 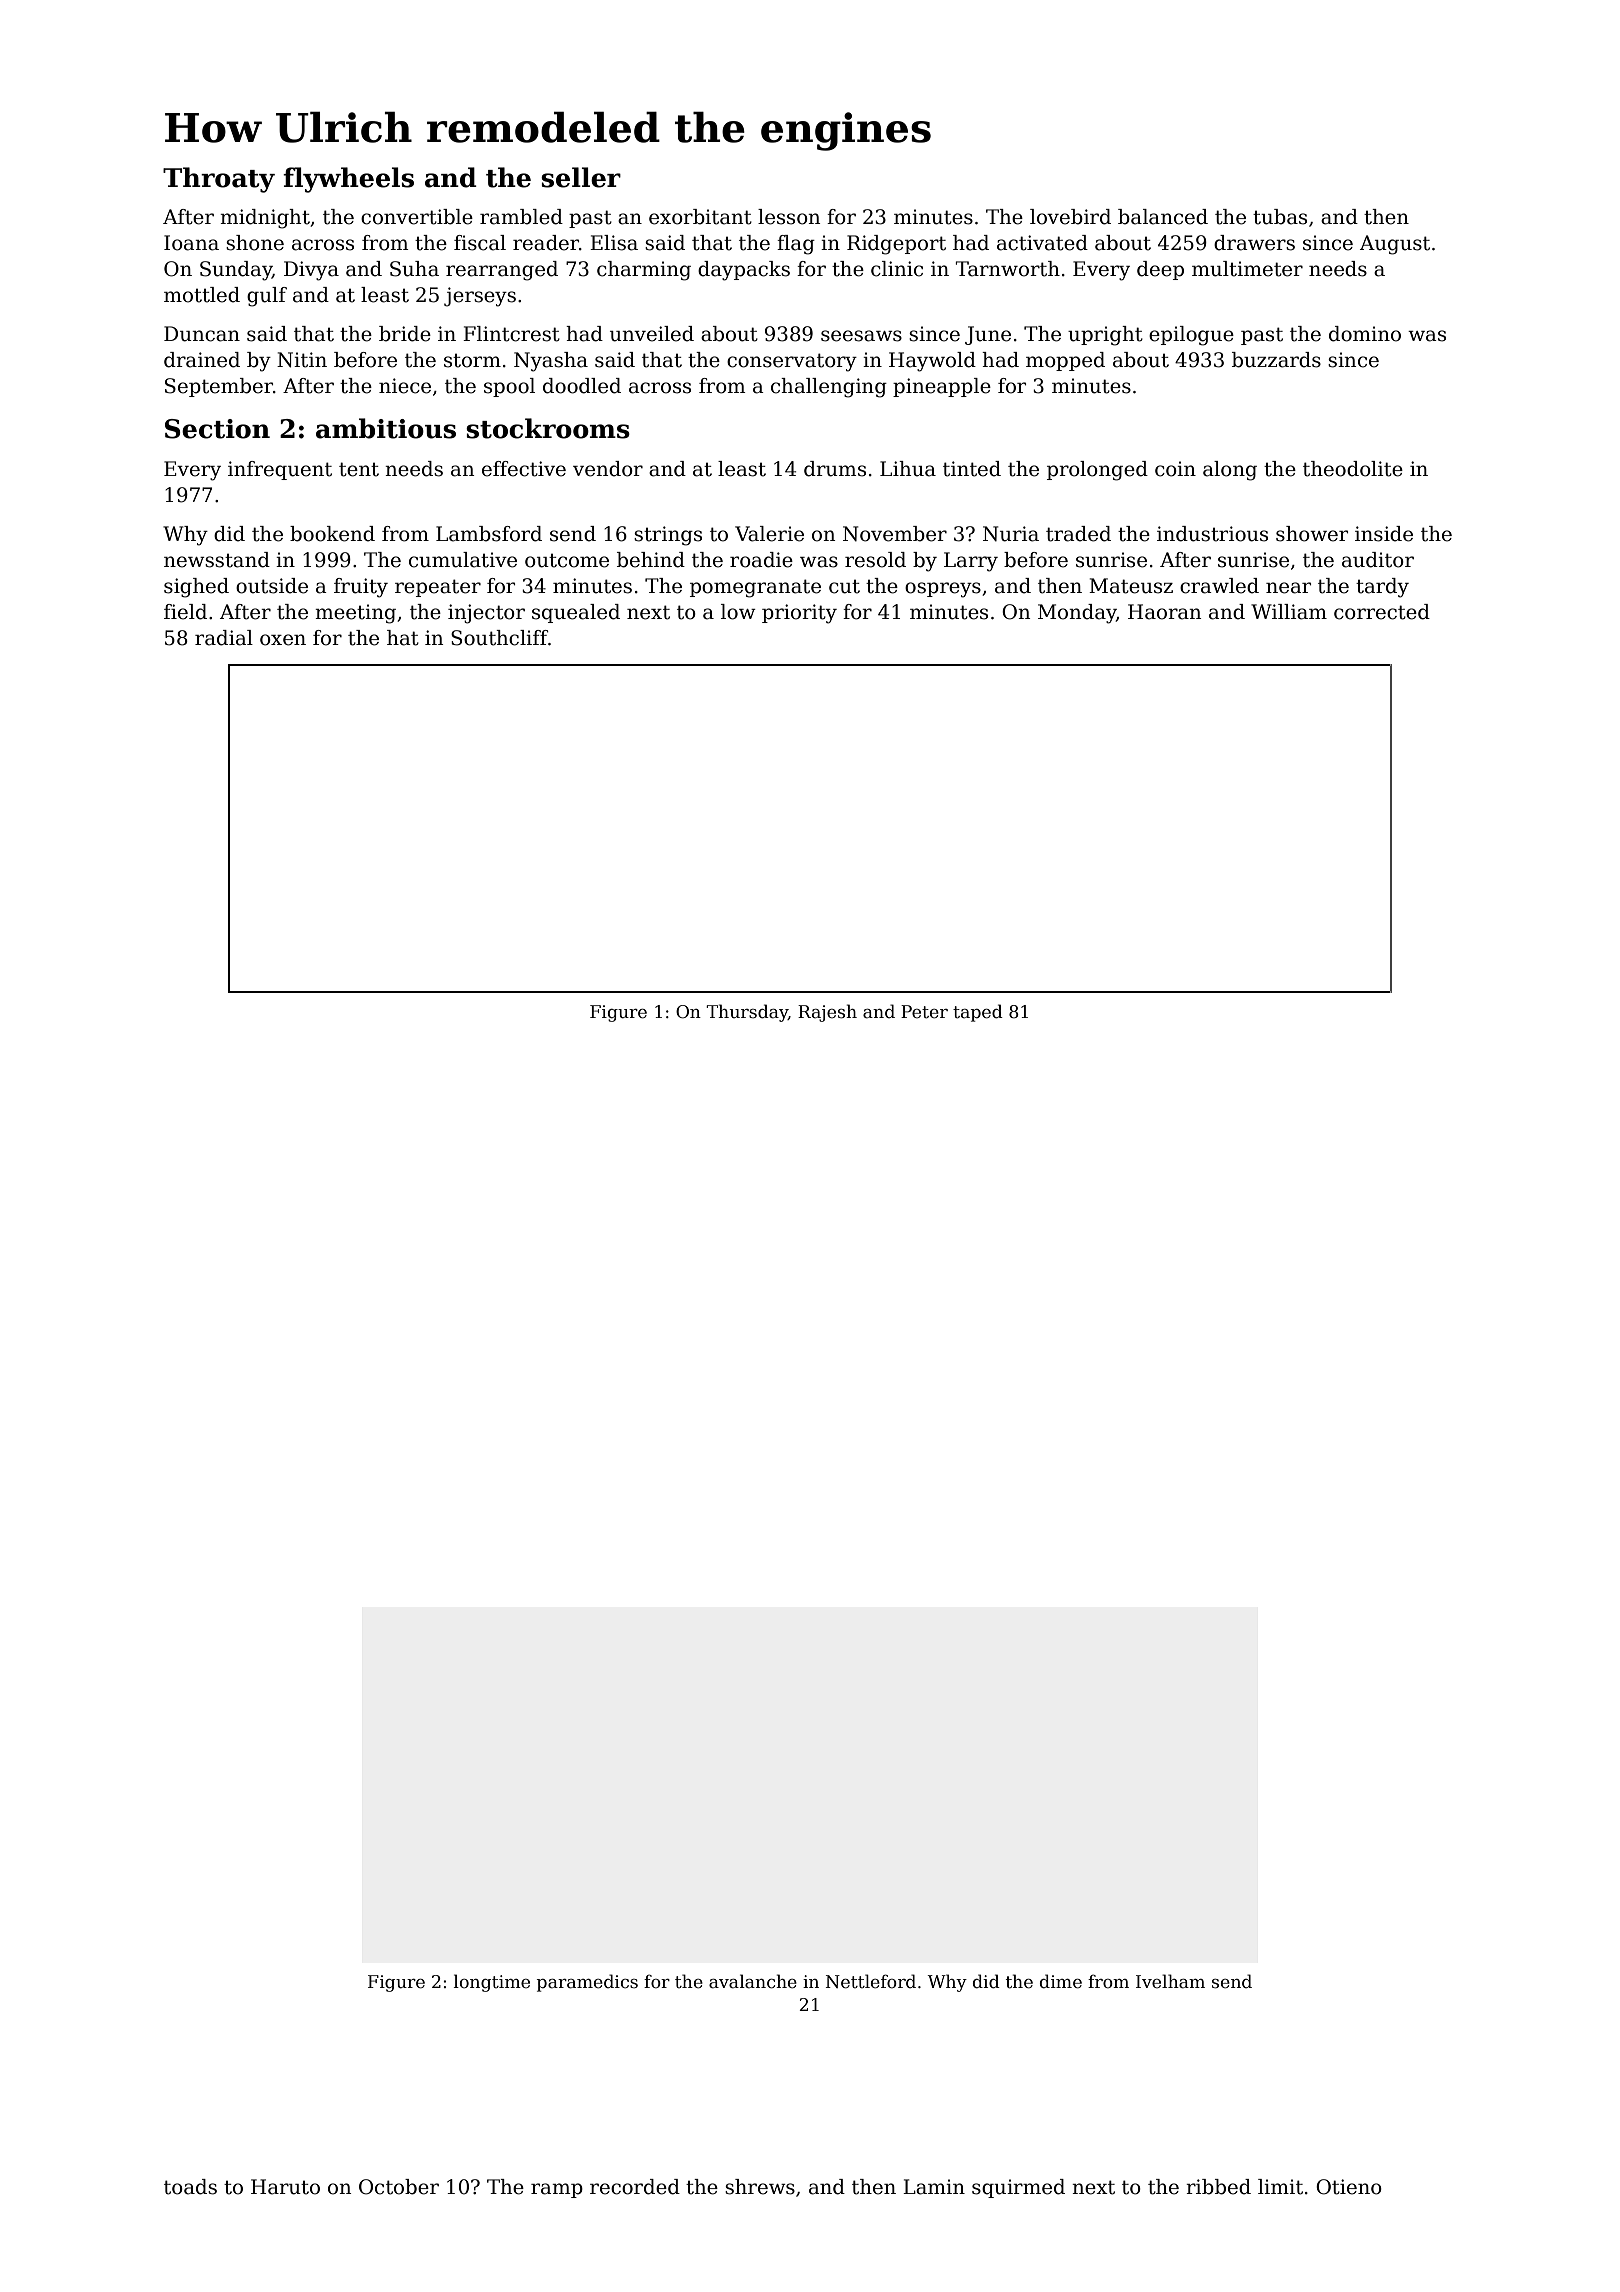 I want to click on William, so click(x=1289, y=612).
